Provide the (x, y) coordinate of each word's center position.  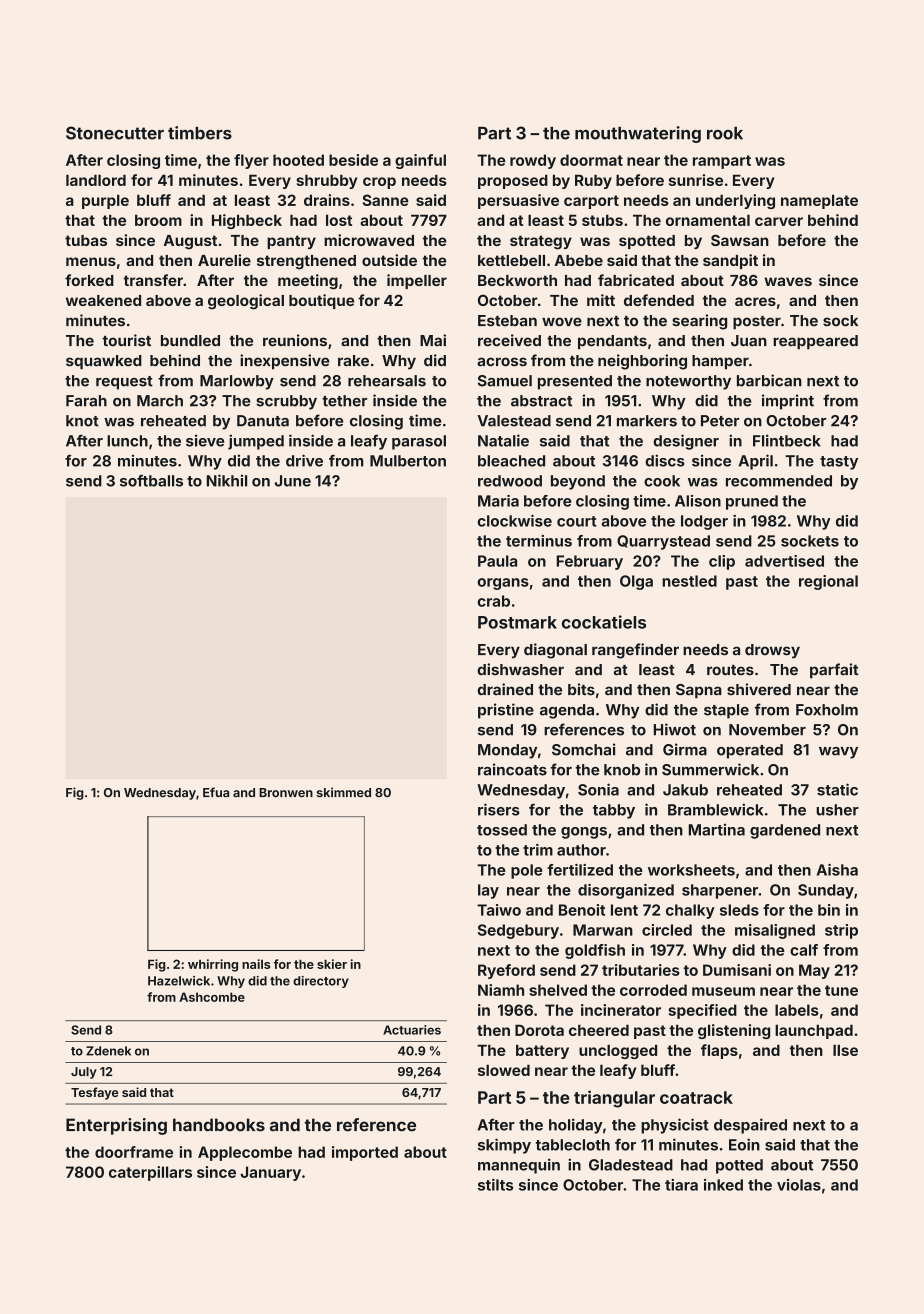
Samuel (505, 381)
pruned (752, 502)
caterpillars (150, 1173)
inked (723, 1185)
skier (332, 964)
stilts (495, 1185)
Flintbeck (787, 440)
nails (256, 964)
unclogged (618, 1051)
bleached (511, 461)
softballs (151, 480)
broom (158, 220)
